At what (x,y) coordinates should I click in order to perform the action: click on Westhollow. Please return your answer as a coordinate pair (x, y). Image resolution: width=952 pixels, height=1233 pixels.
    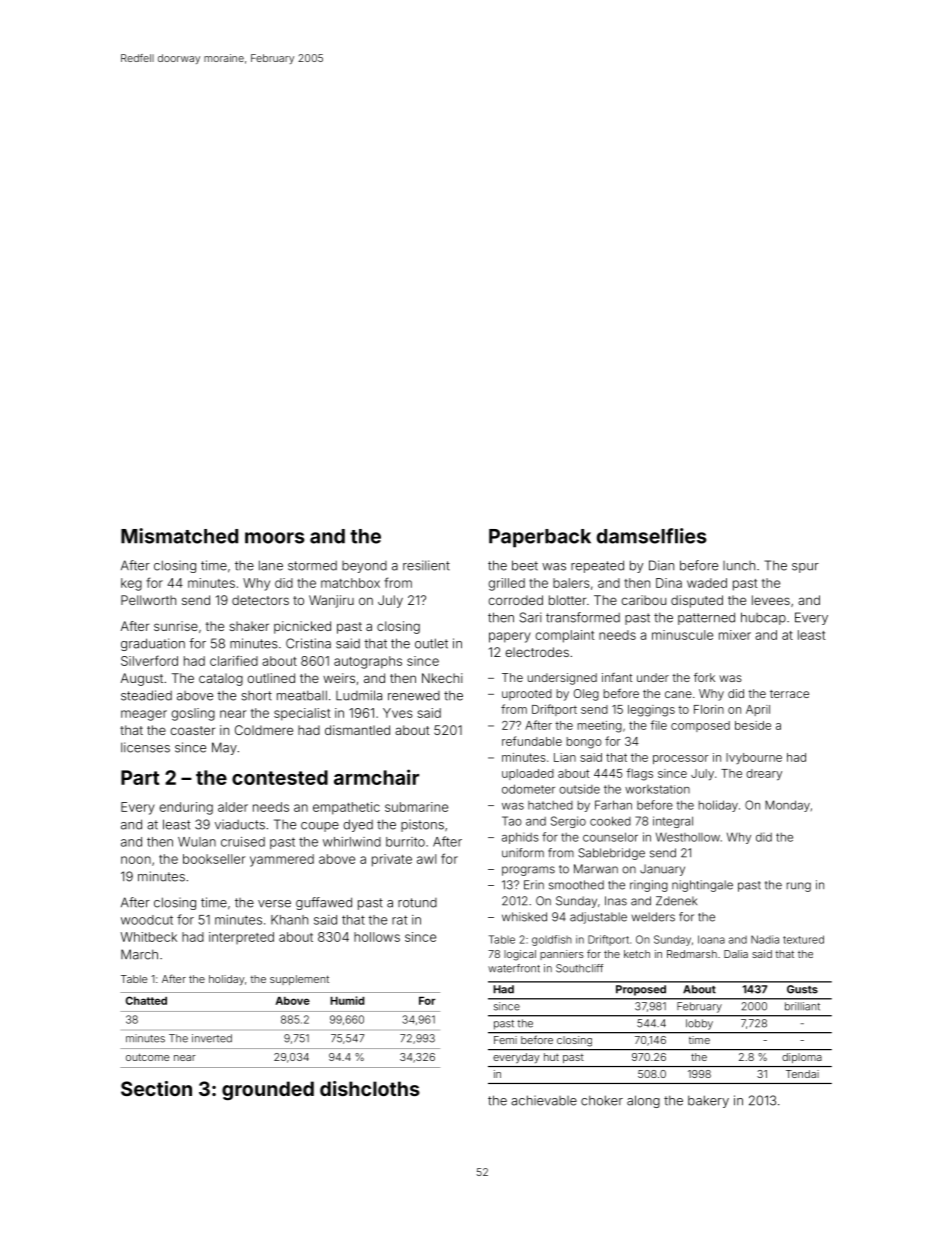
    Looking at the image, I should click on (688, 837).
